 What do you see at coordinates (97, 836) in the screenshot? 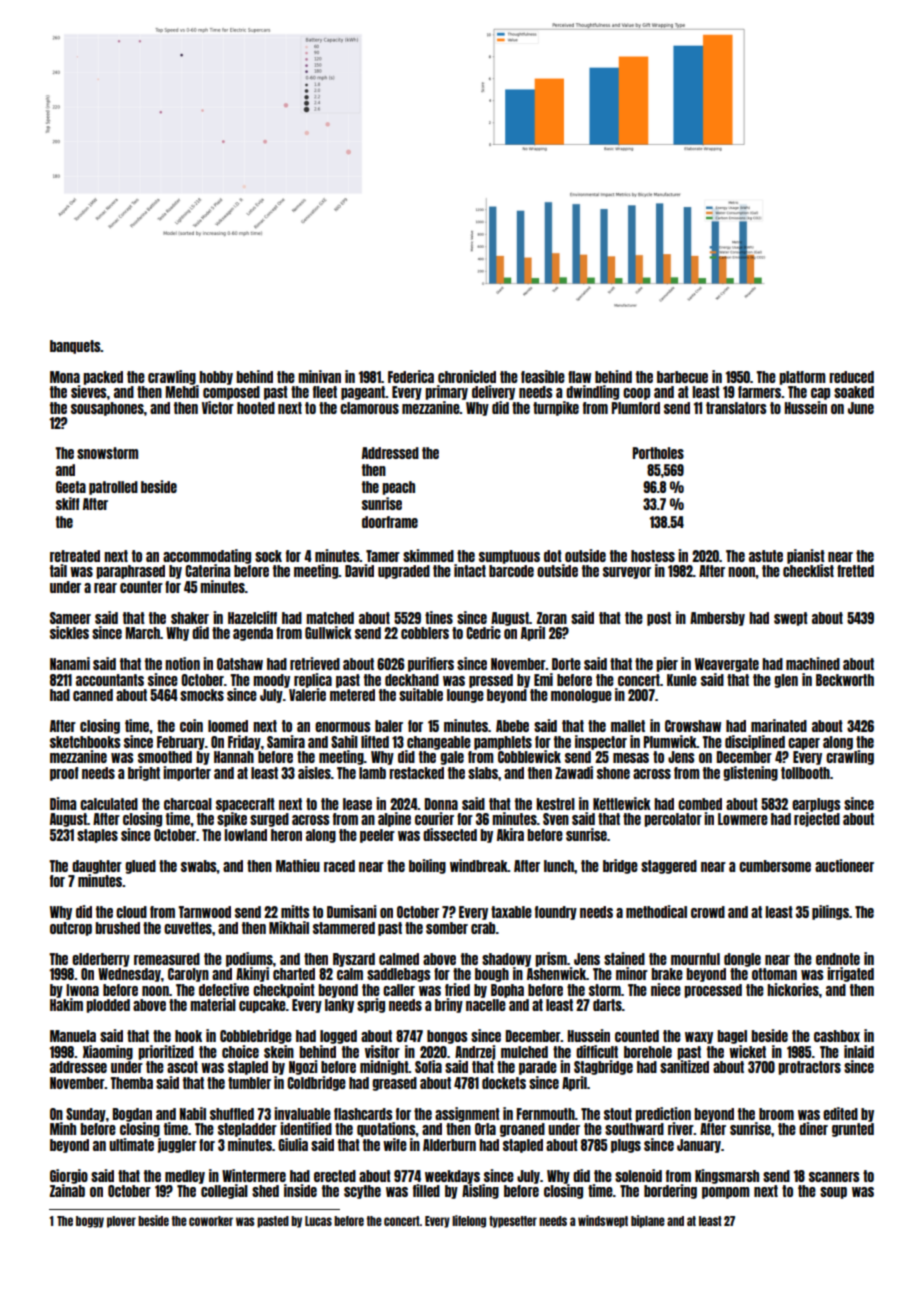
I see `staples` at bounding box center [97, 836].
